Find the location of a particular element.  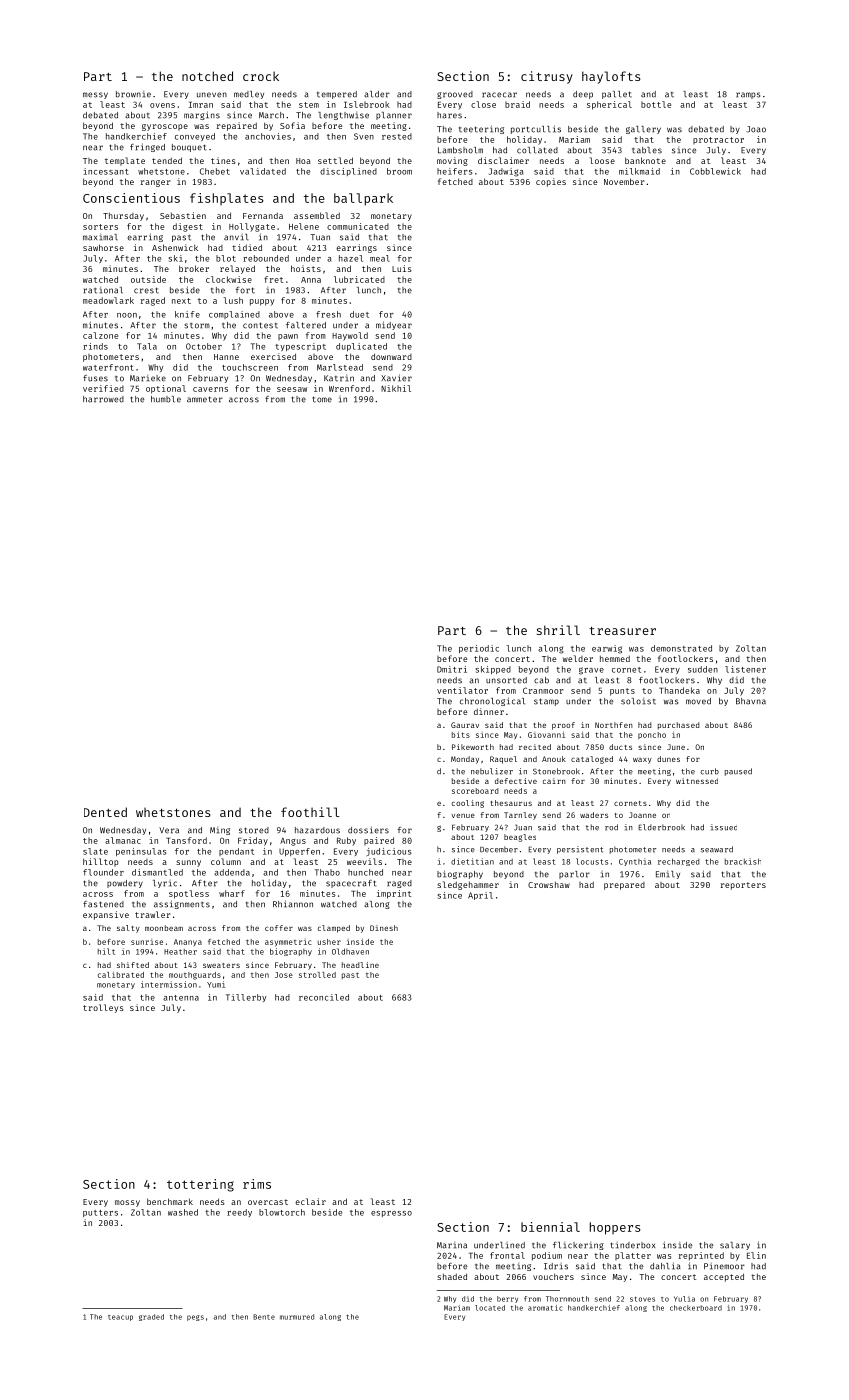

ramps is located at coordinates (748, 95).
